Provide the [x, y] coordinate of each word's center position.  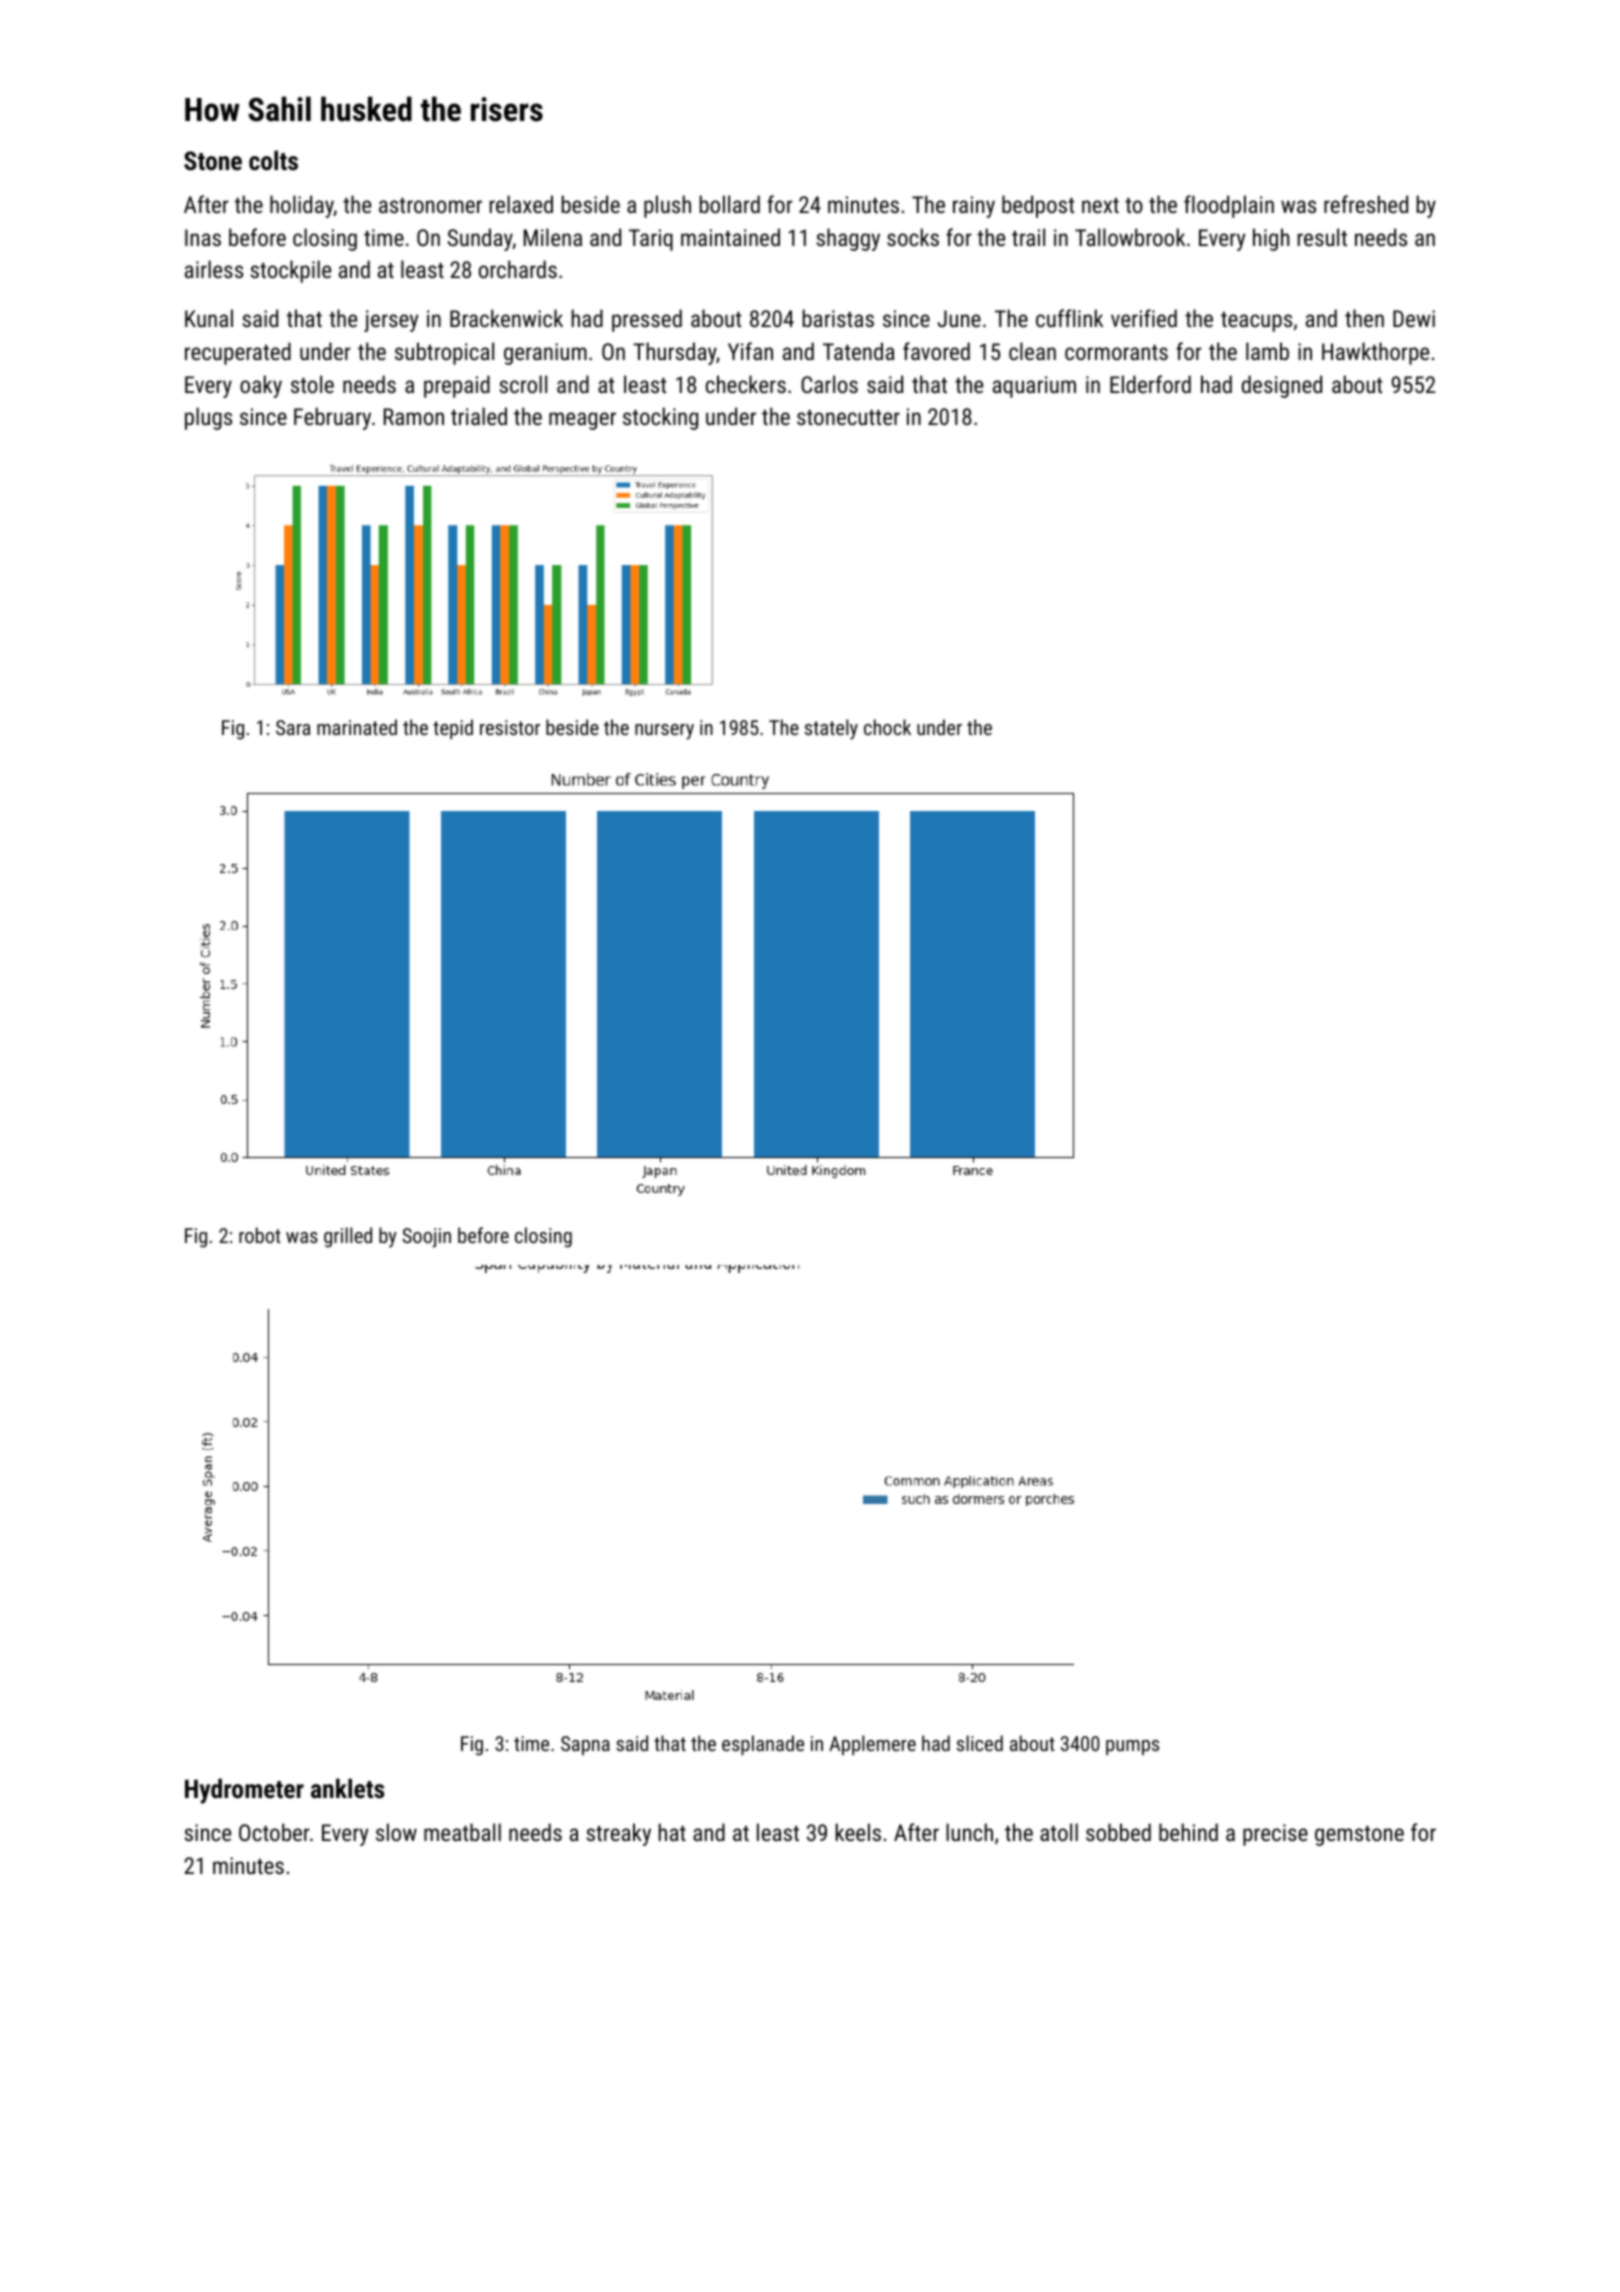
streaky [619, 1834]
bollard [730, 204]
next [1100, 205]
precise [1275, 1835]
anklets [347, 1788]
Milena [553, 237]
